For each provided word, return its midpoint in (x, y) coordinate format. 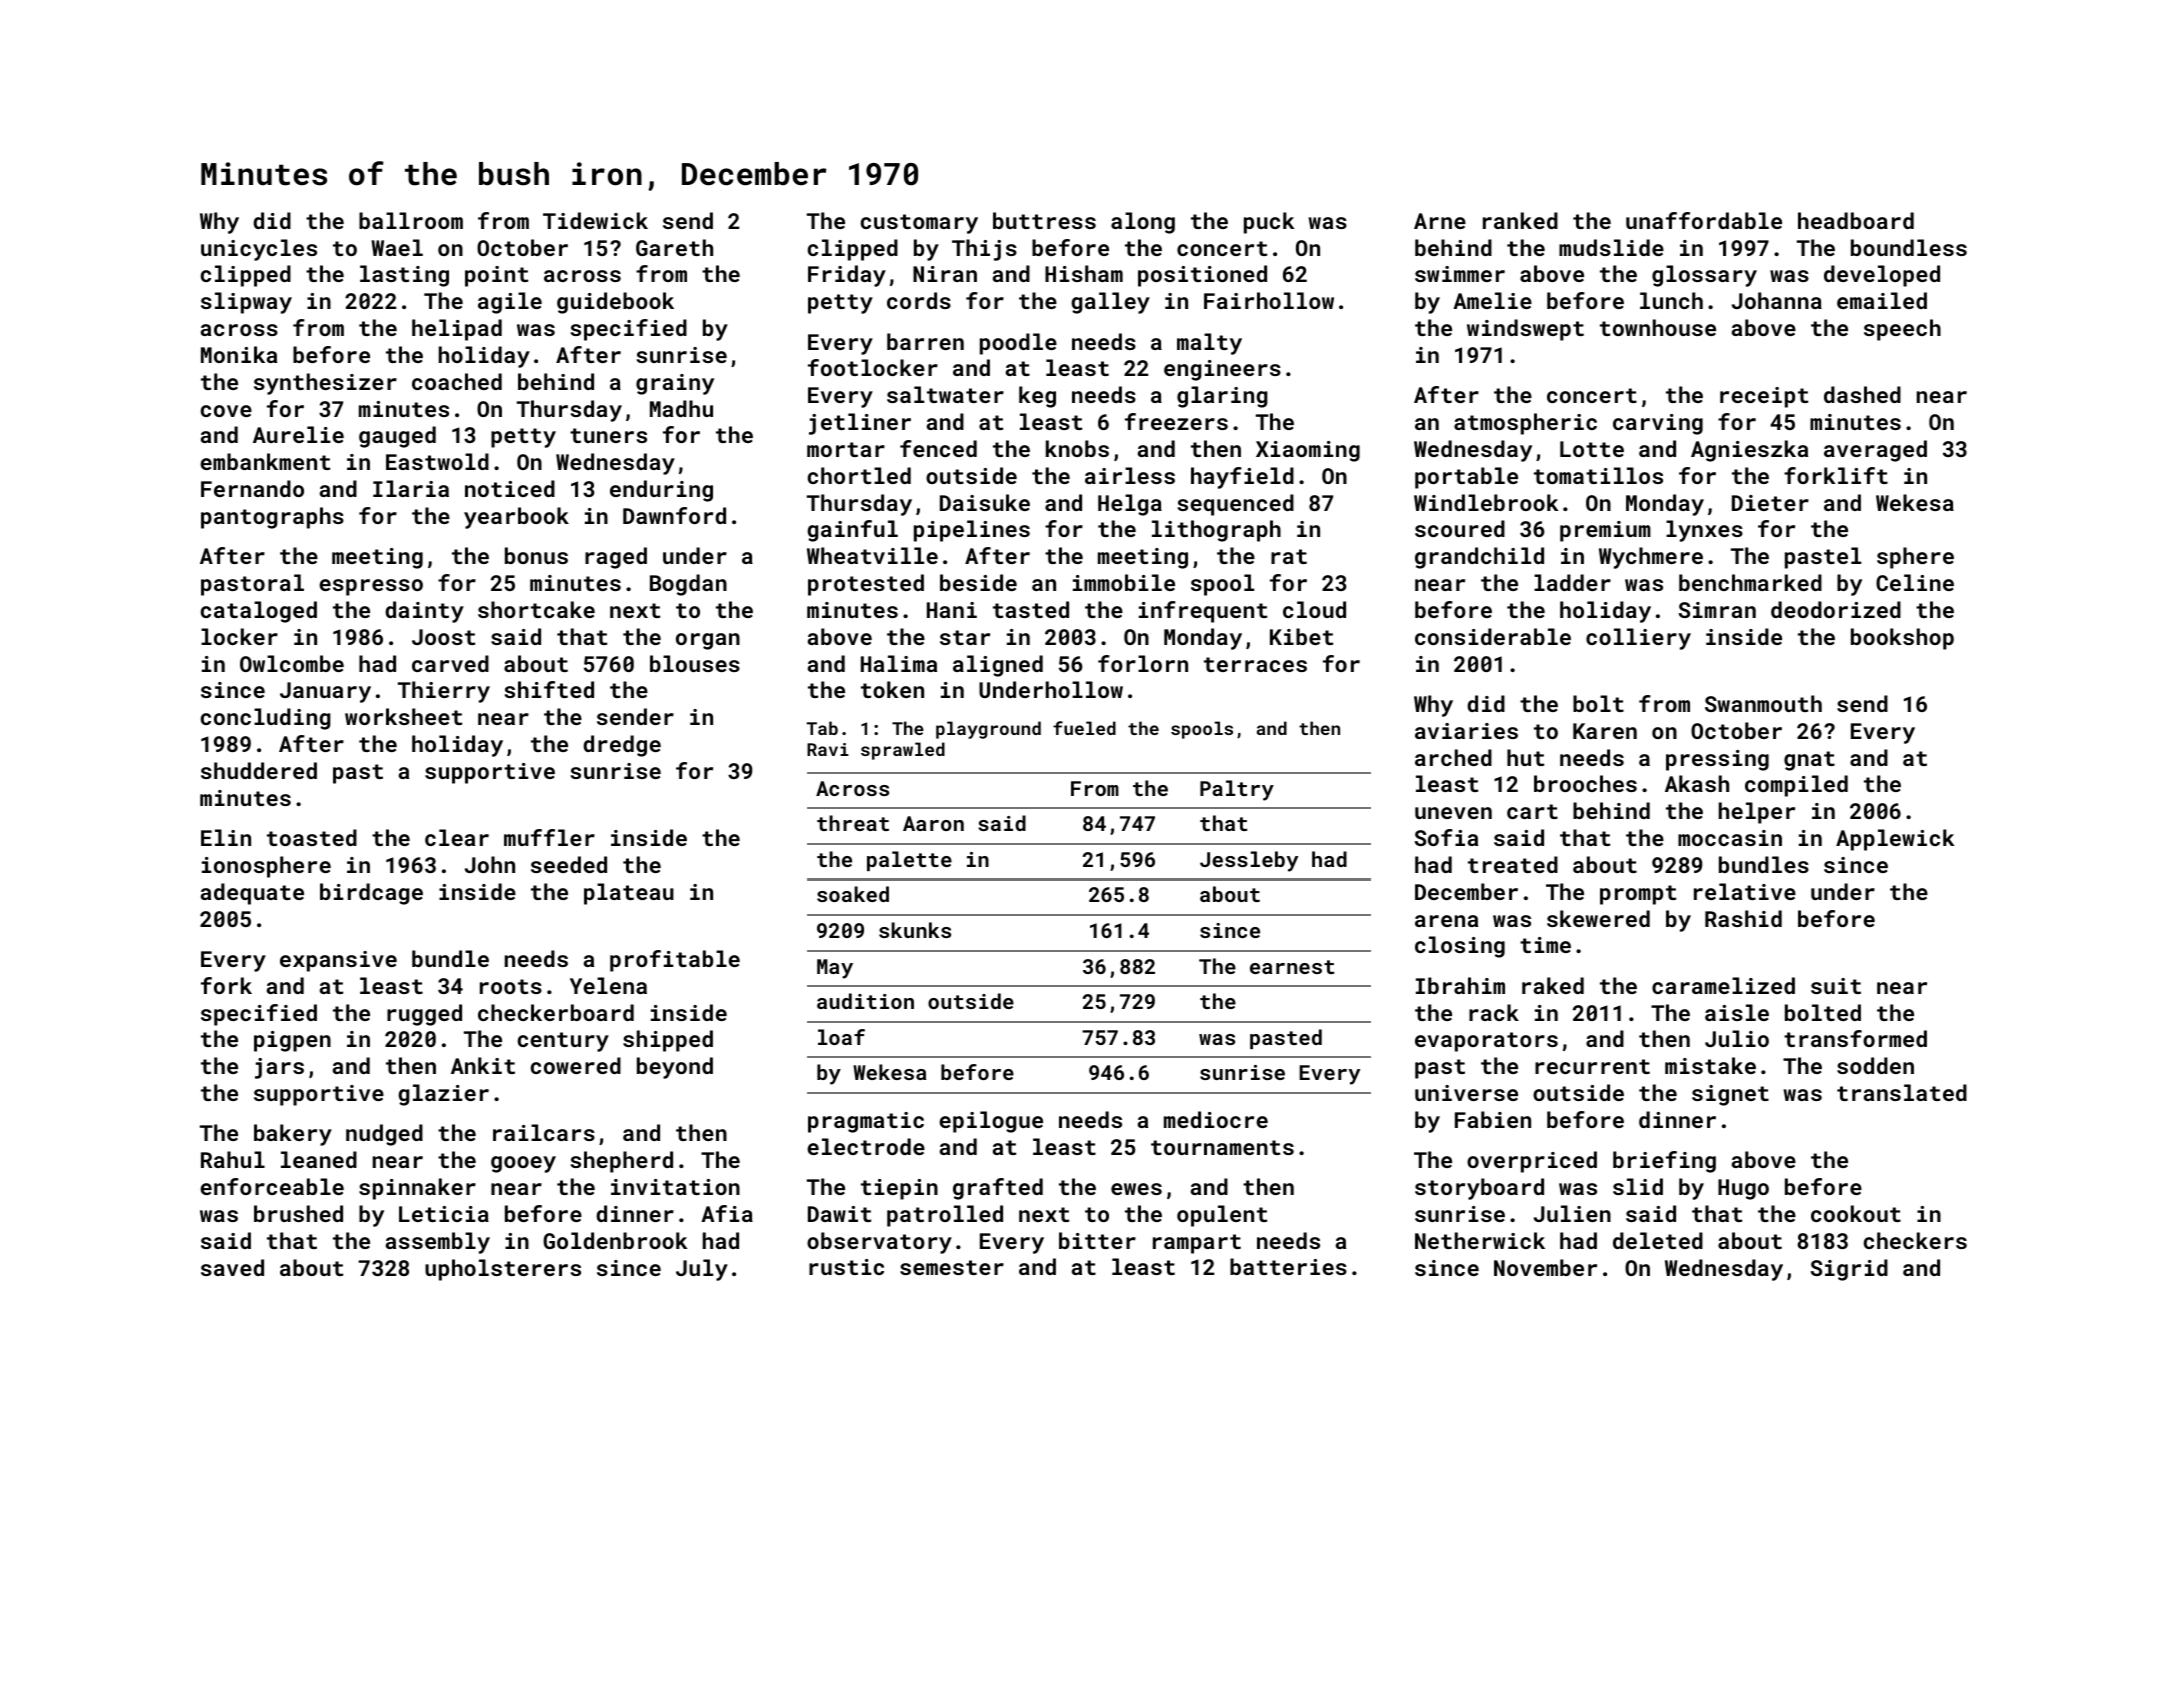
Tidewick (595, 220)
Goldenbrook (615, 1240)
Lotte (1592, 449)
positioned (1202, 276)
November (1545, 1267)
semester (952, 1267)
